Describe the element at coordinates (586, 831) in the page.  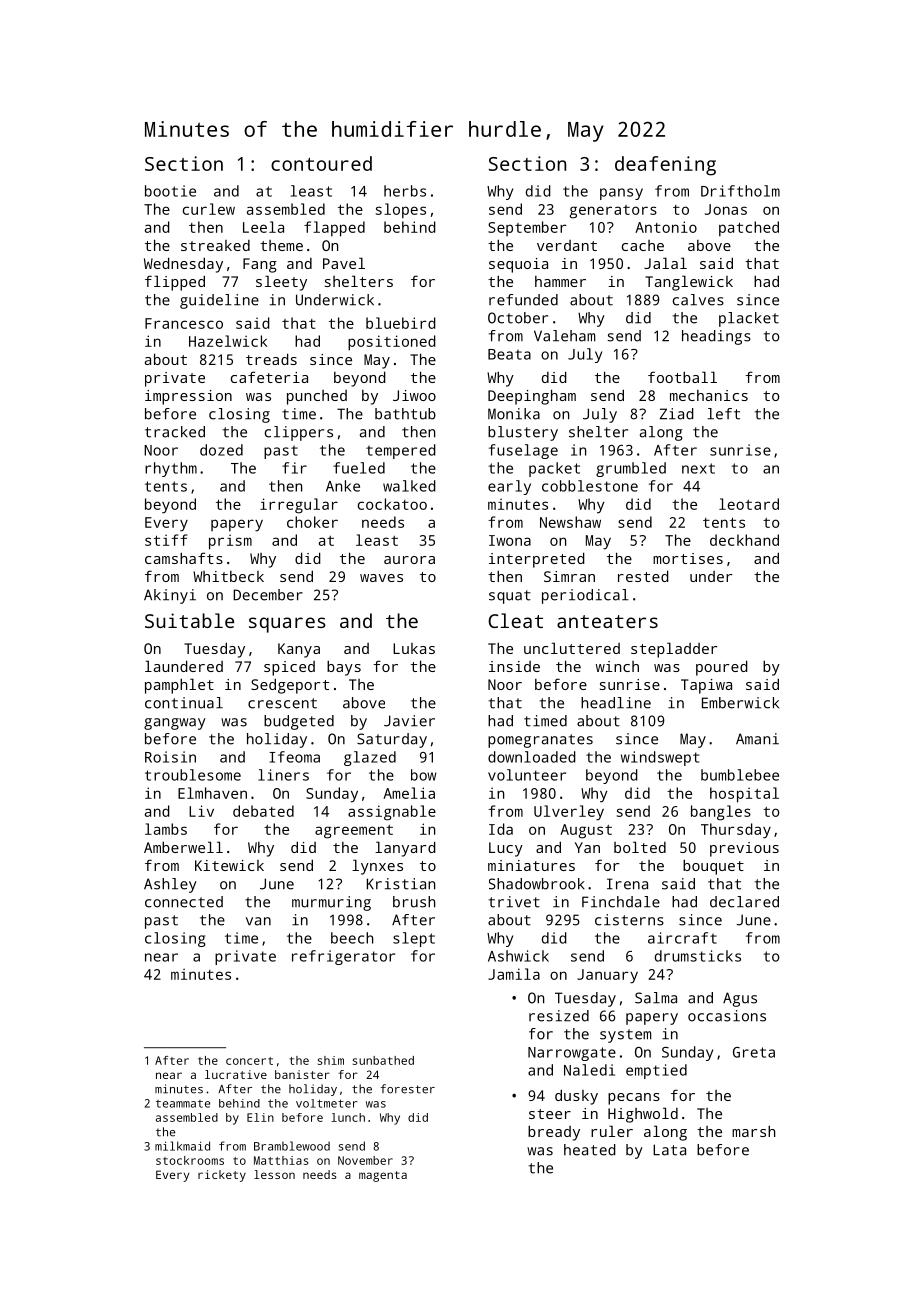
I see `August` at that location.
